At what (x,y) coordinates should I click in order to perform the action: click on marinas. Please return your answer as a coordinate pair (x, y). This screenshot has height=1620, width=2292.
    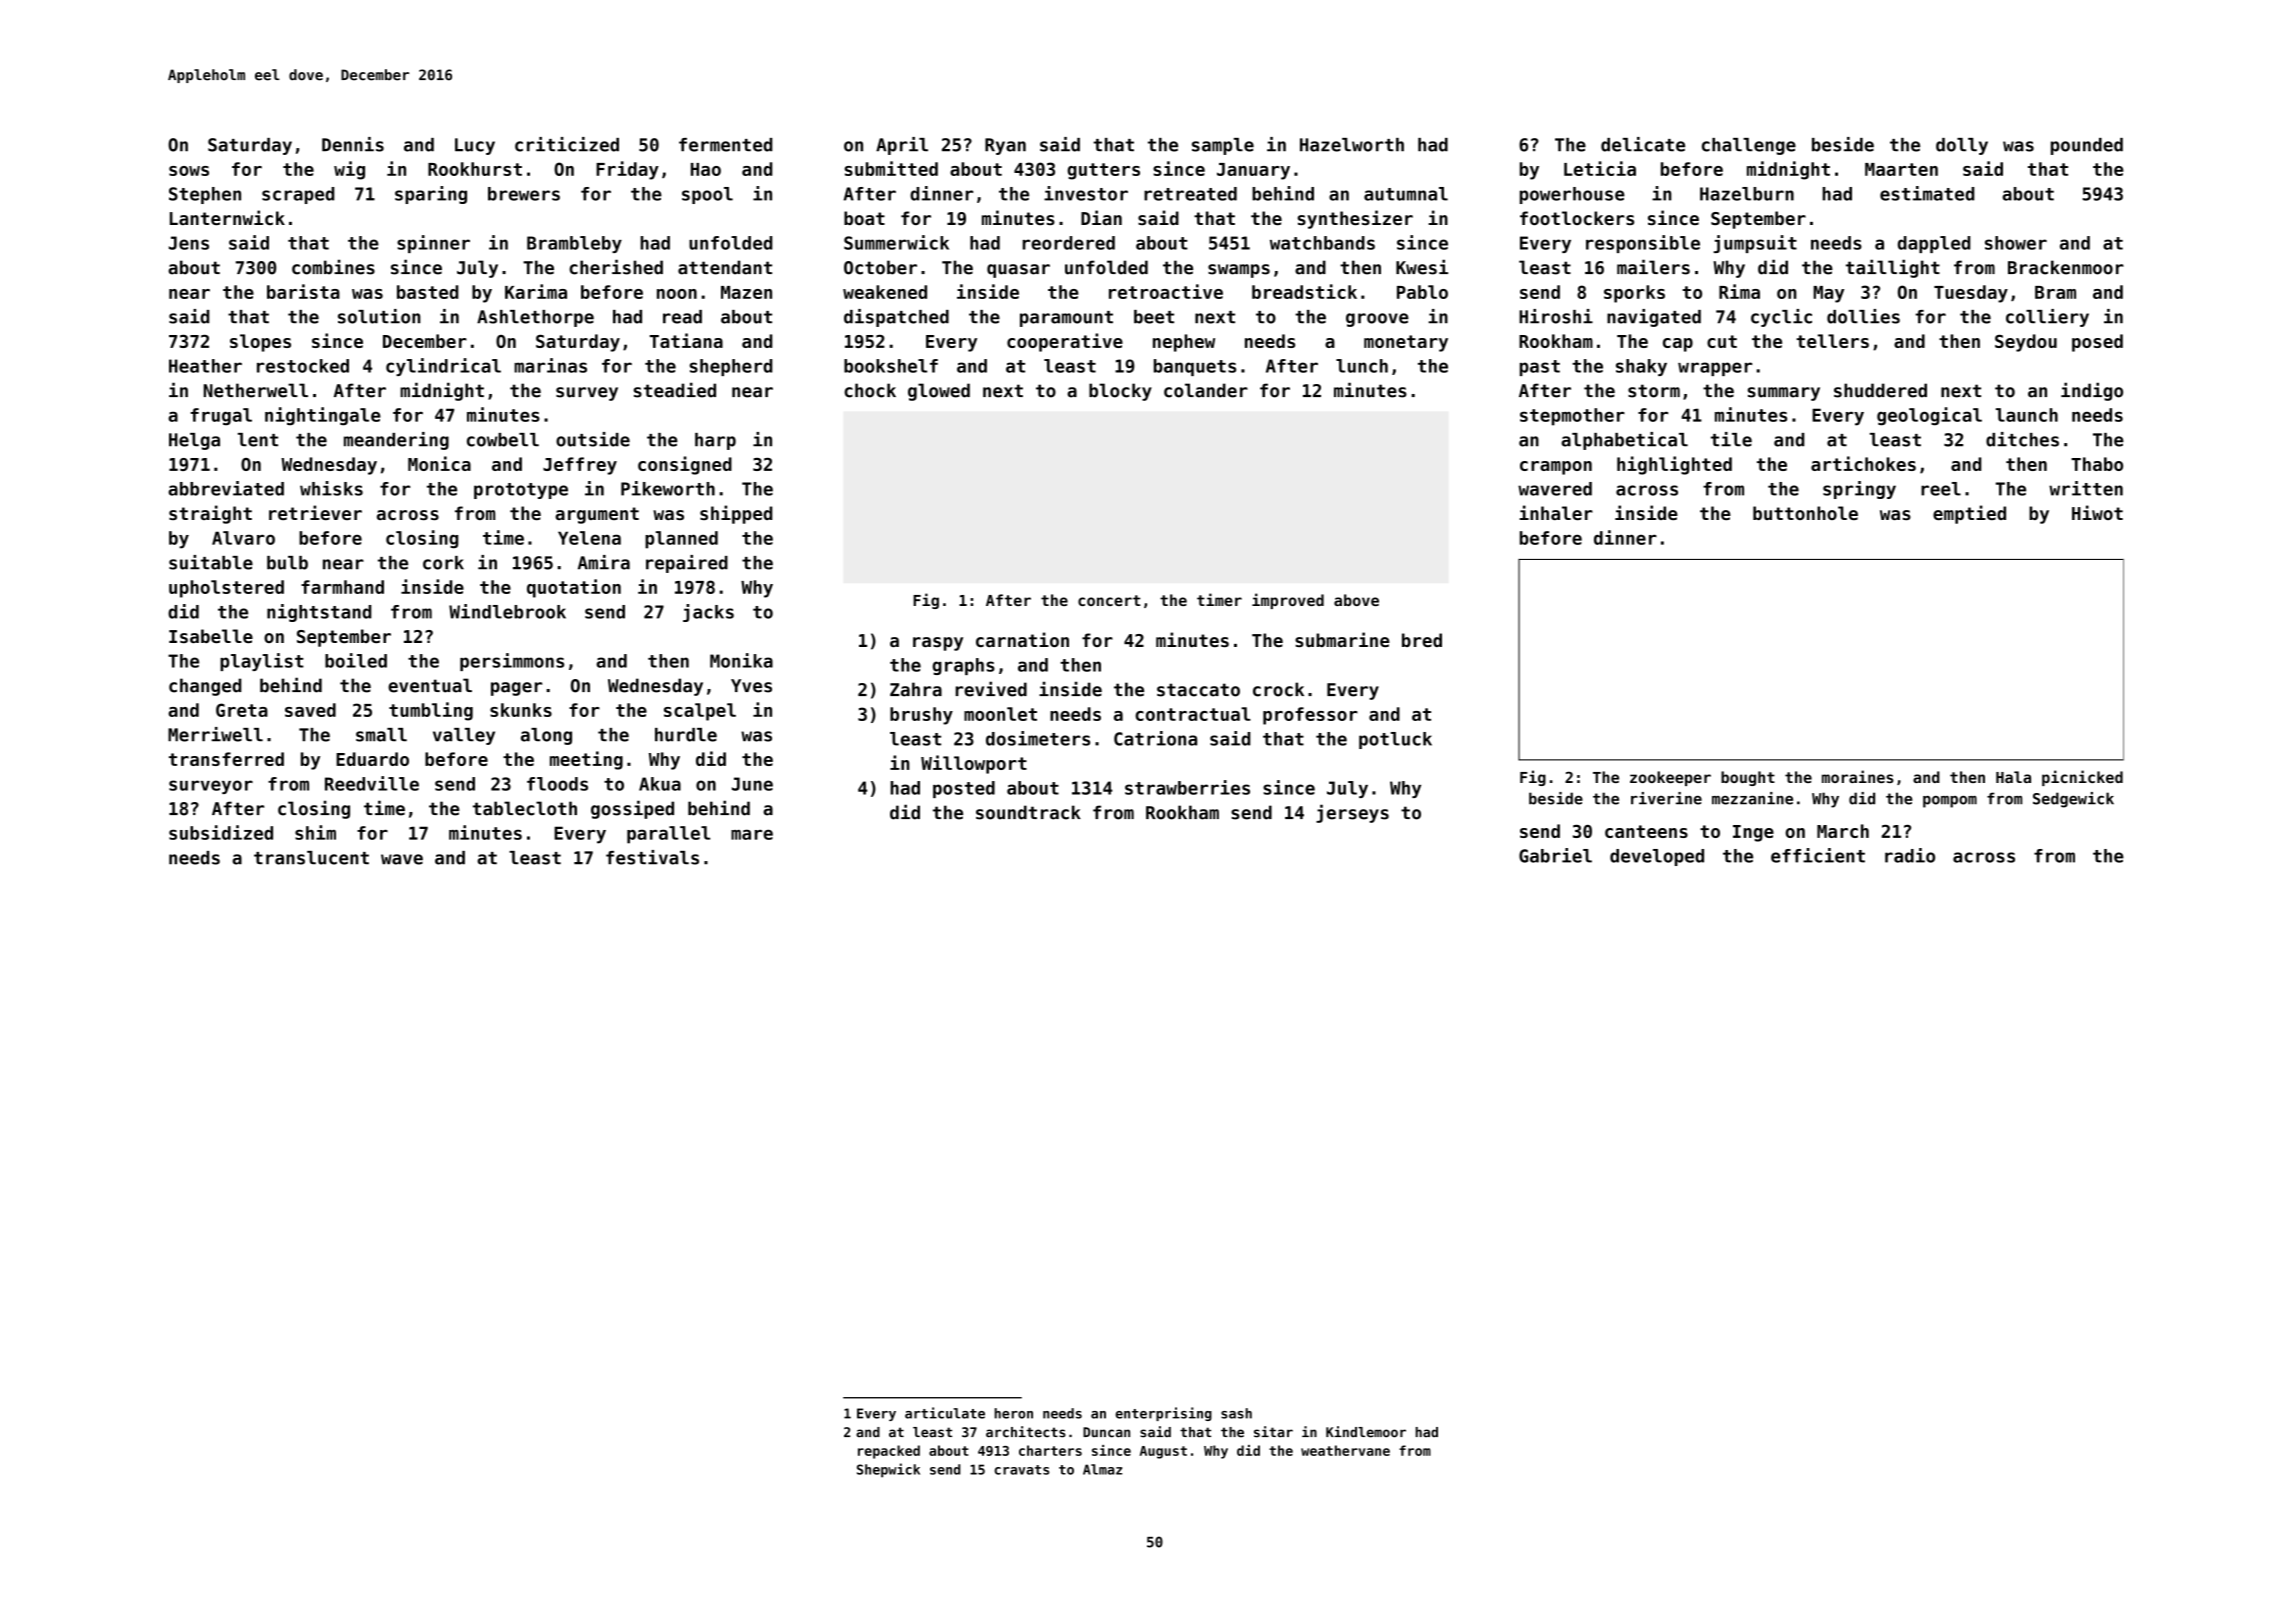
    Looking at the image, I should click on (550, 365).
